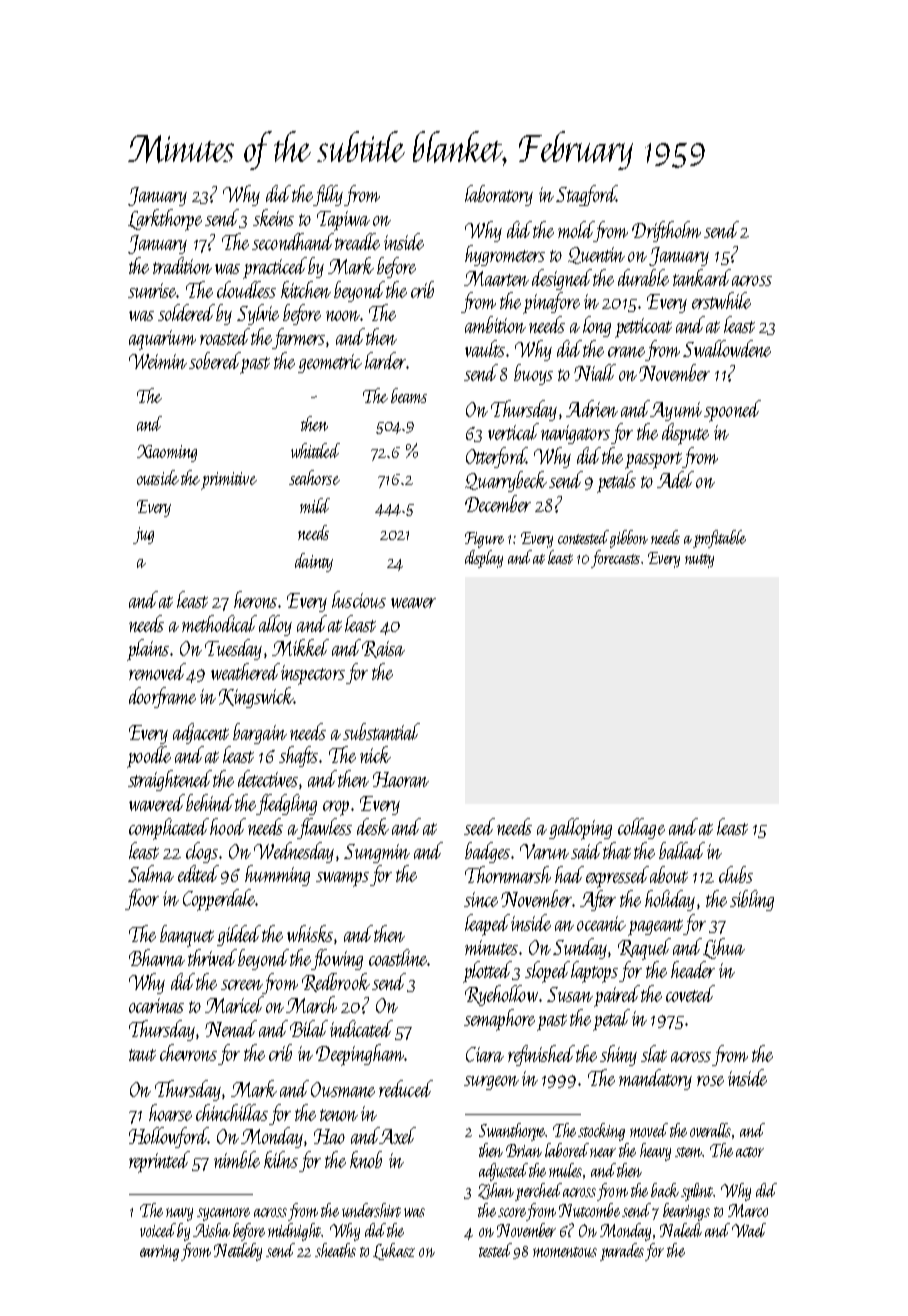 The image size is (908, 1316). Describe the element at coordinates (586, 195) in the screenshot. I see `Stagford` at that location.
